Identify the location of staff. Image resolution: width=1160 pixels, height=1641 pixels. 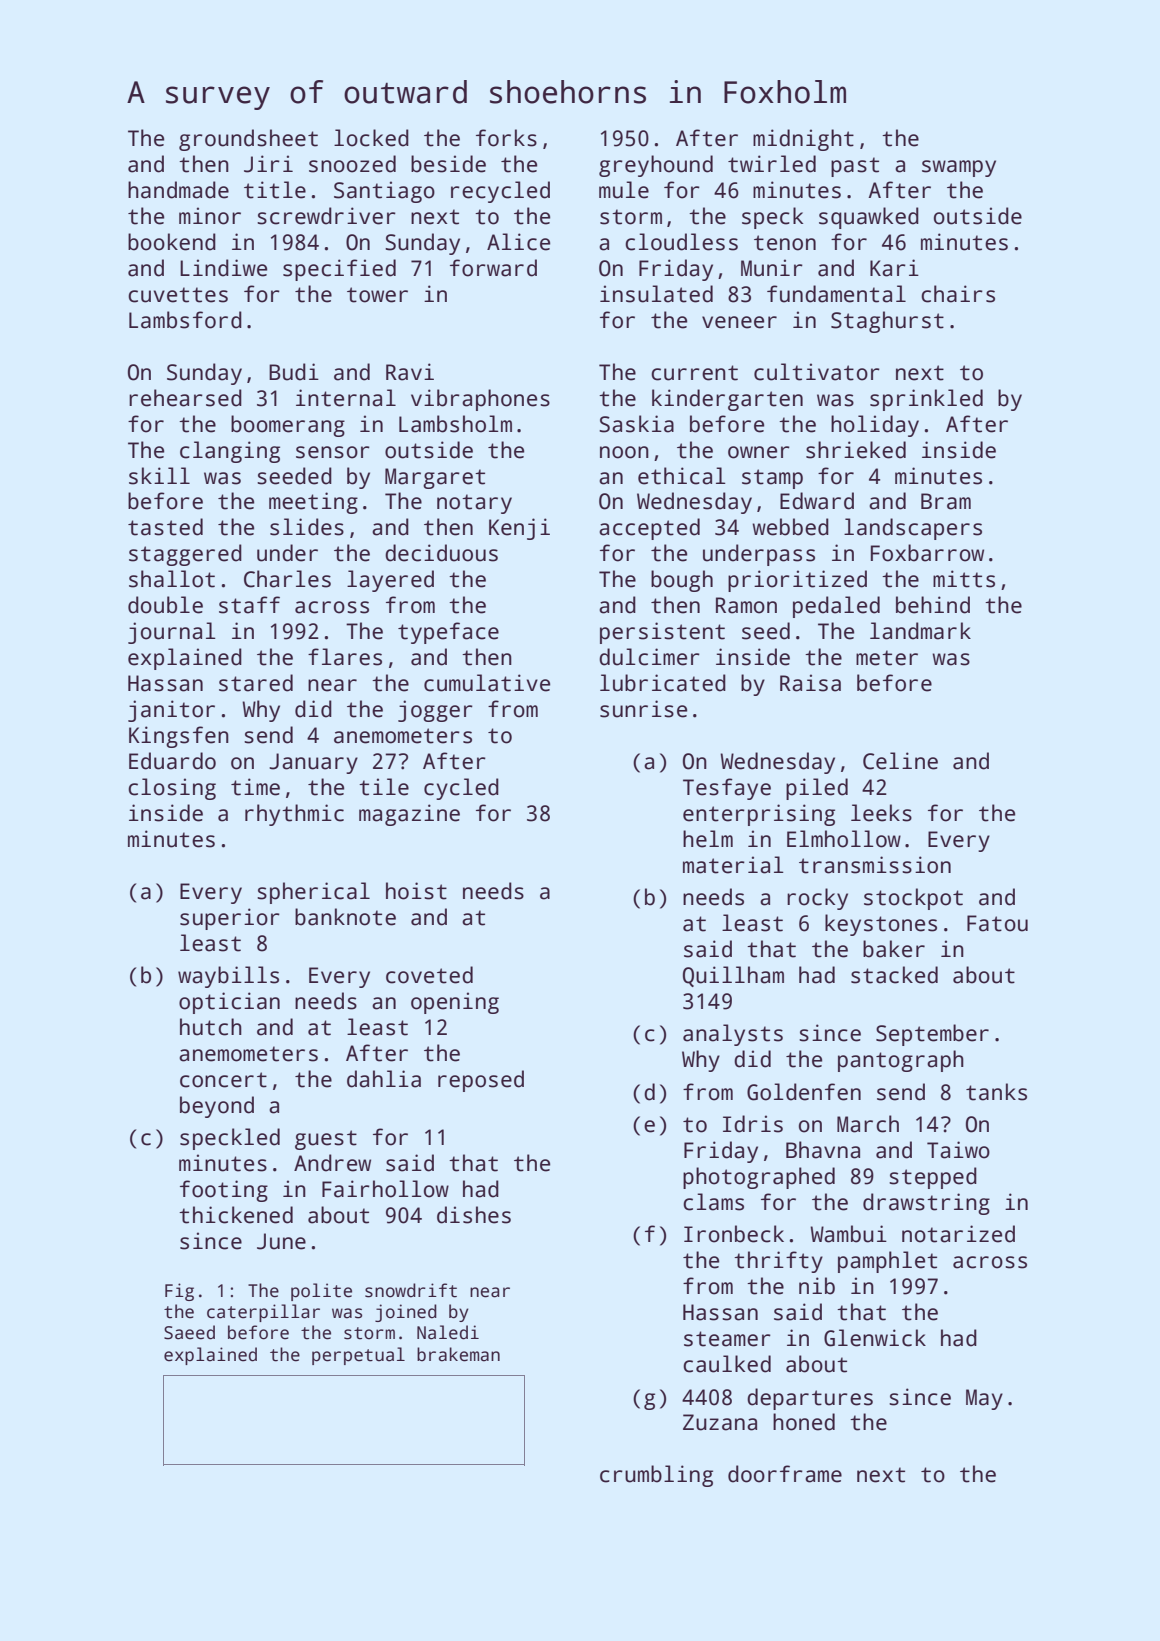
(249, 605).
